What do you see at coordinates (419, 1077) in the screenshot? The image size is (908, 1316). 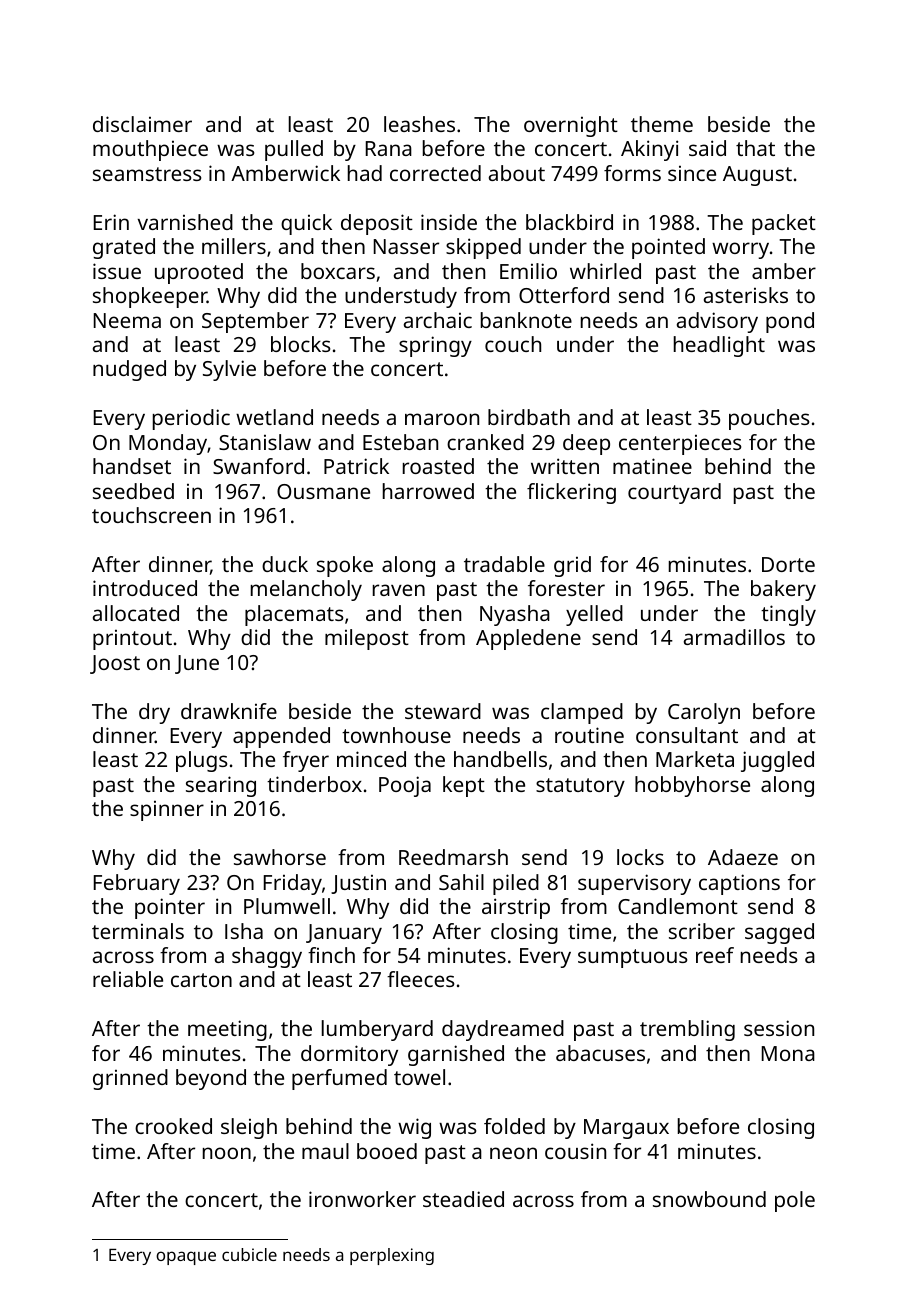 I see `towel` at bounding box center [419, 1077].
